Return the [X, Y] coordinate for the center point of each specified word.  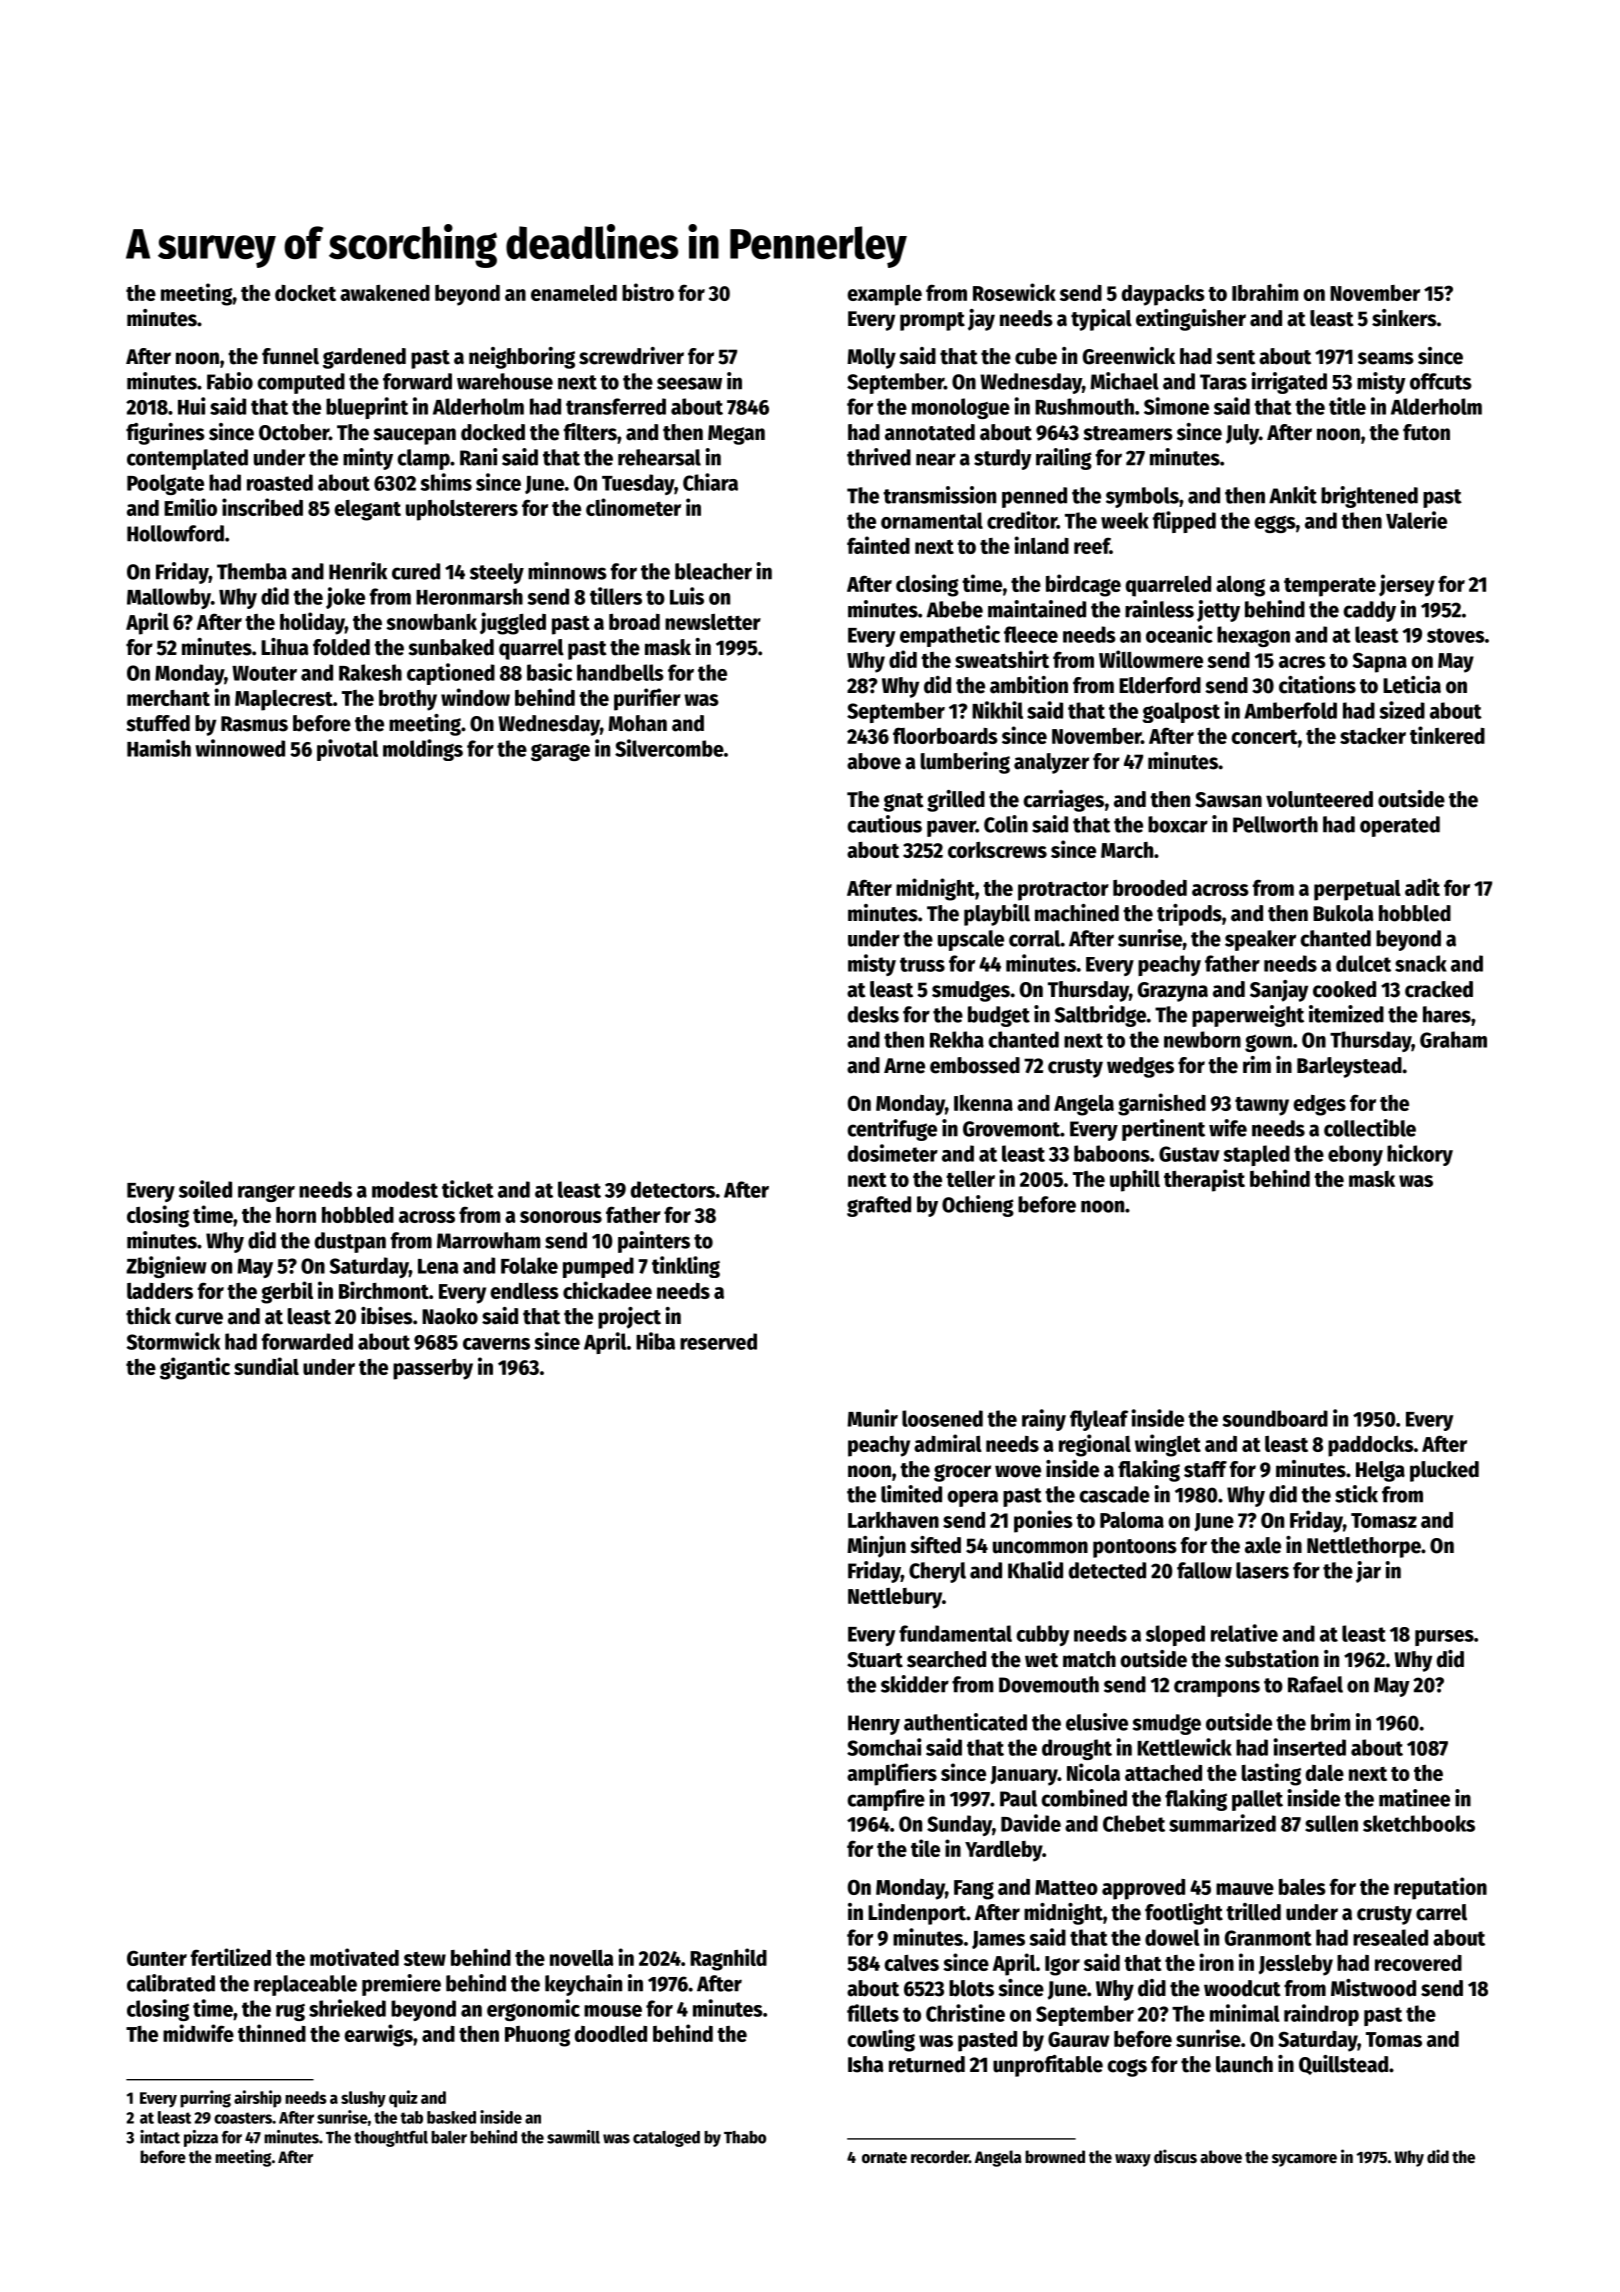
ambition [1029, 685]
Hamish [159, 748]
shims [446, 482]
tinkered [1447, 735]
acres [1302, 662]
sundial [266, 1366]
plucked [1444, 1471]
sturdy [1003, 459]
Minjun [876, 1547]
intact [160, 2137]
